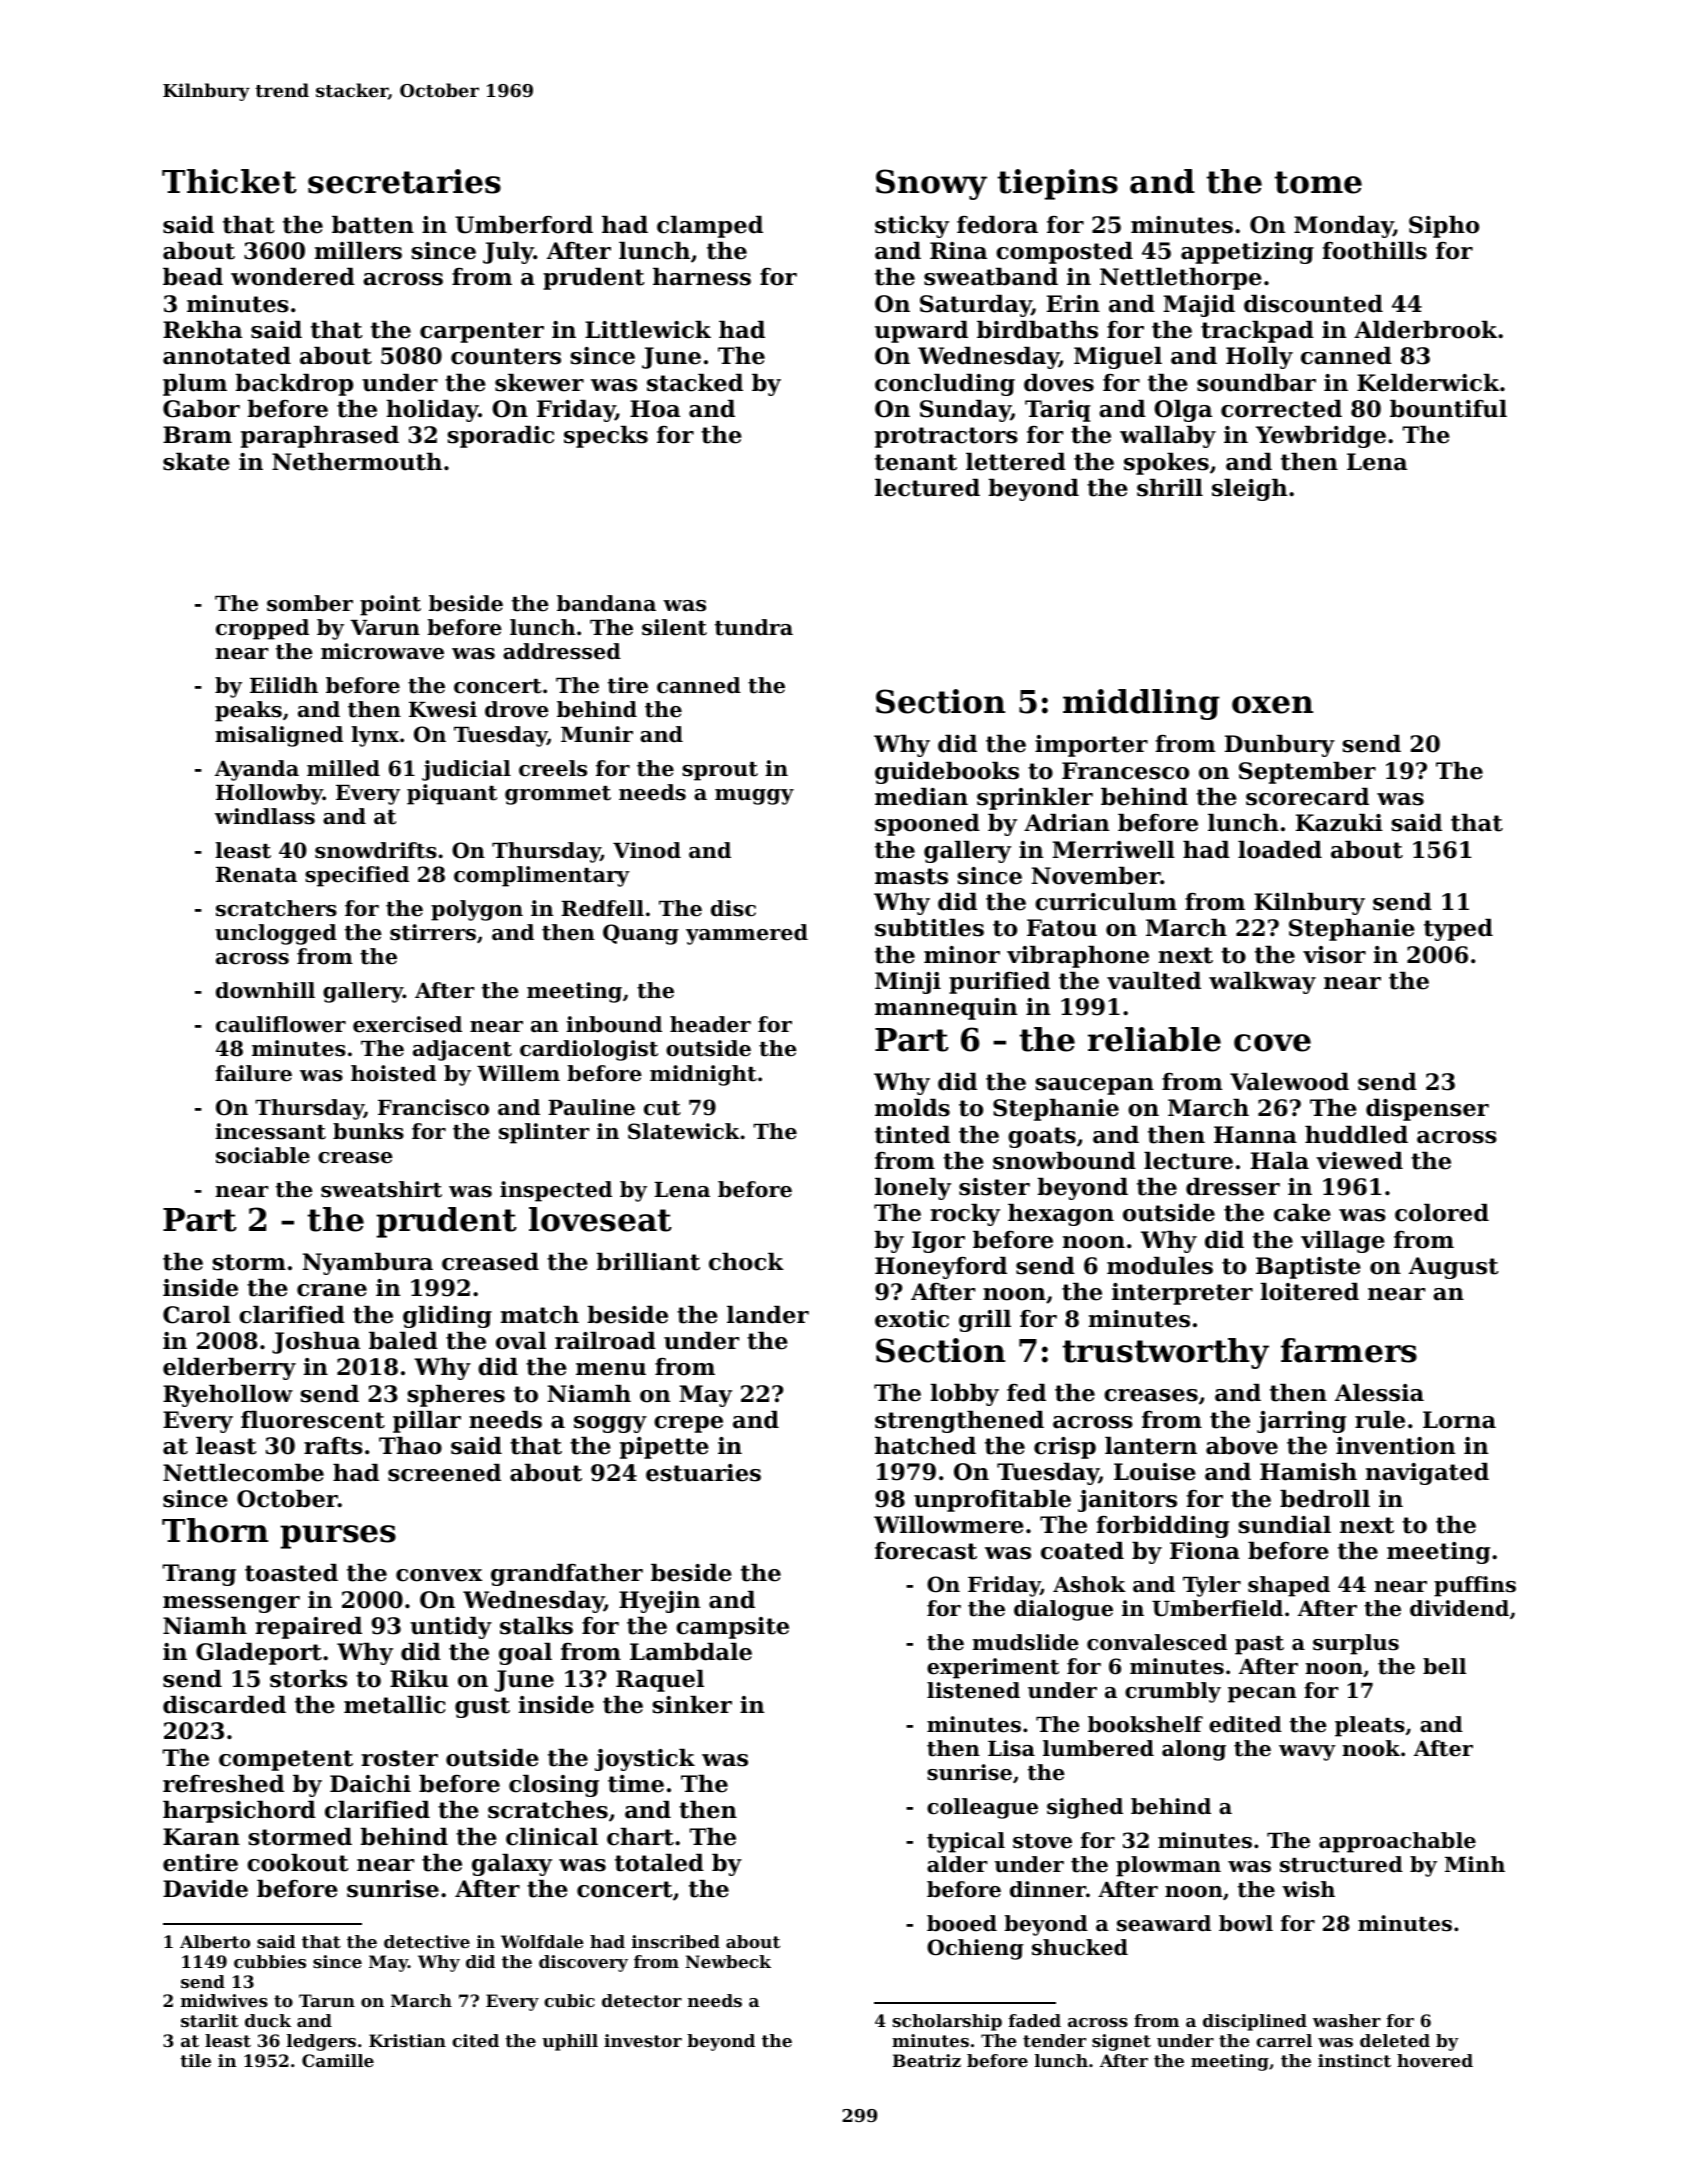 This screenshot has height=2178, width=1683. What do you see at coordinates (1247, 253) in the screenshot?
I see `appetizing` at bounding box center [1247, 253].
